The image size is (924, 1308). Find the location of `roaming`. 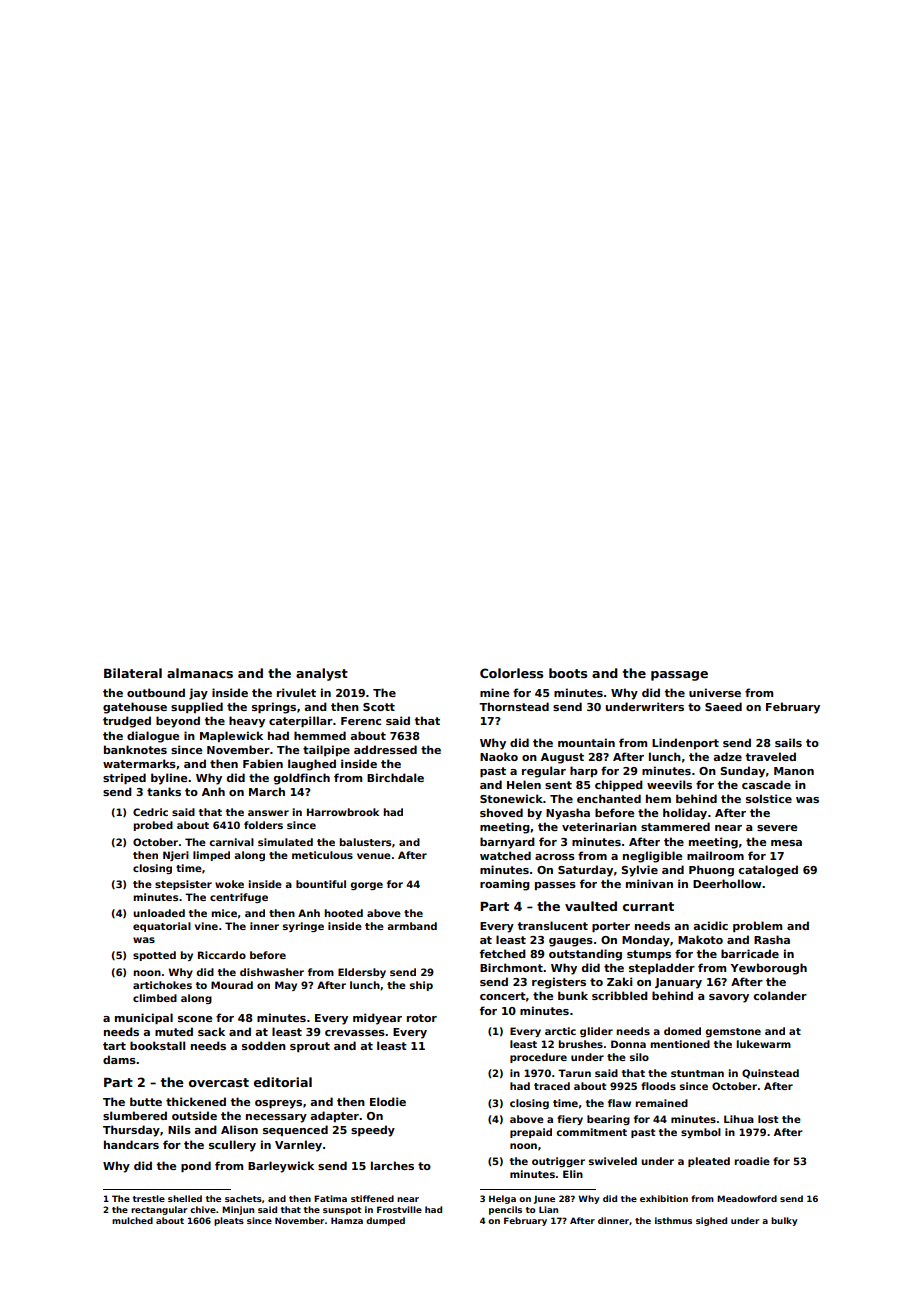

roaming is located at coordinates (505, 885).
